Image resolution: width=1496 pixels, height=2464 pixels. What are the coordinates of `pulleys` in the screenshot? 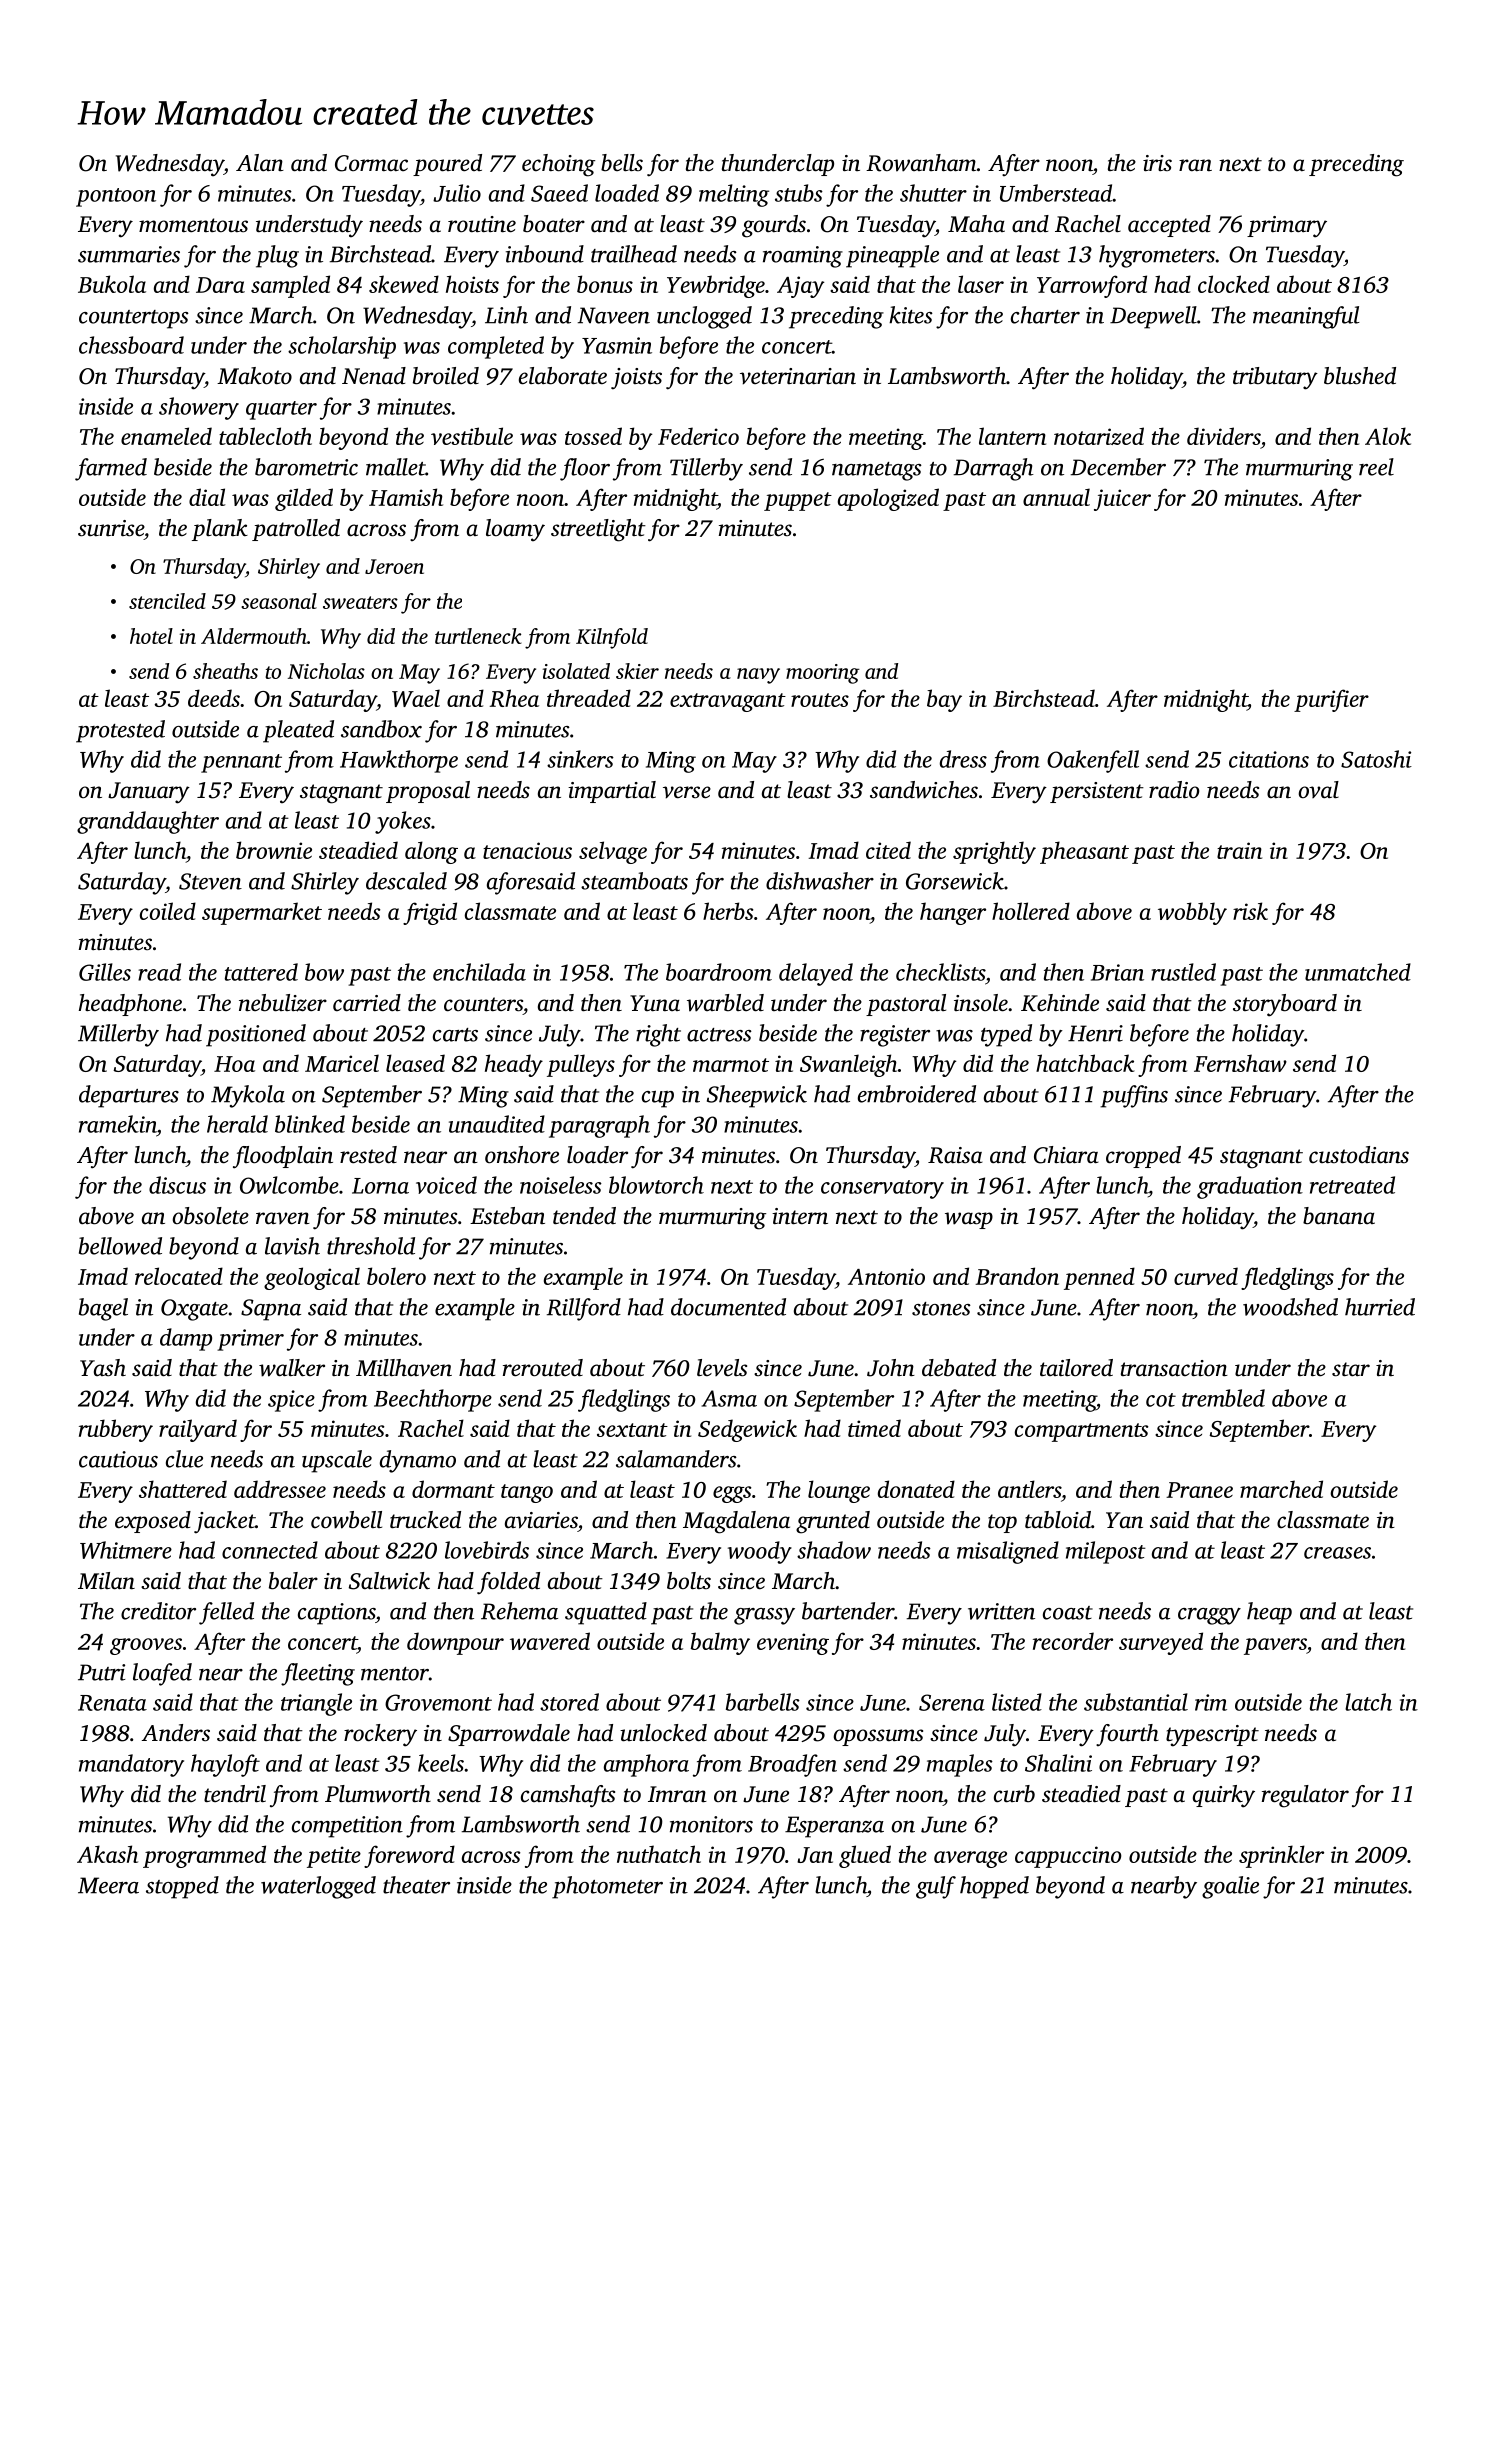 It's located at (581, 1065).
